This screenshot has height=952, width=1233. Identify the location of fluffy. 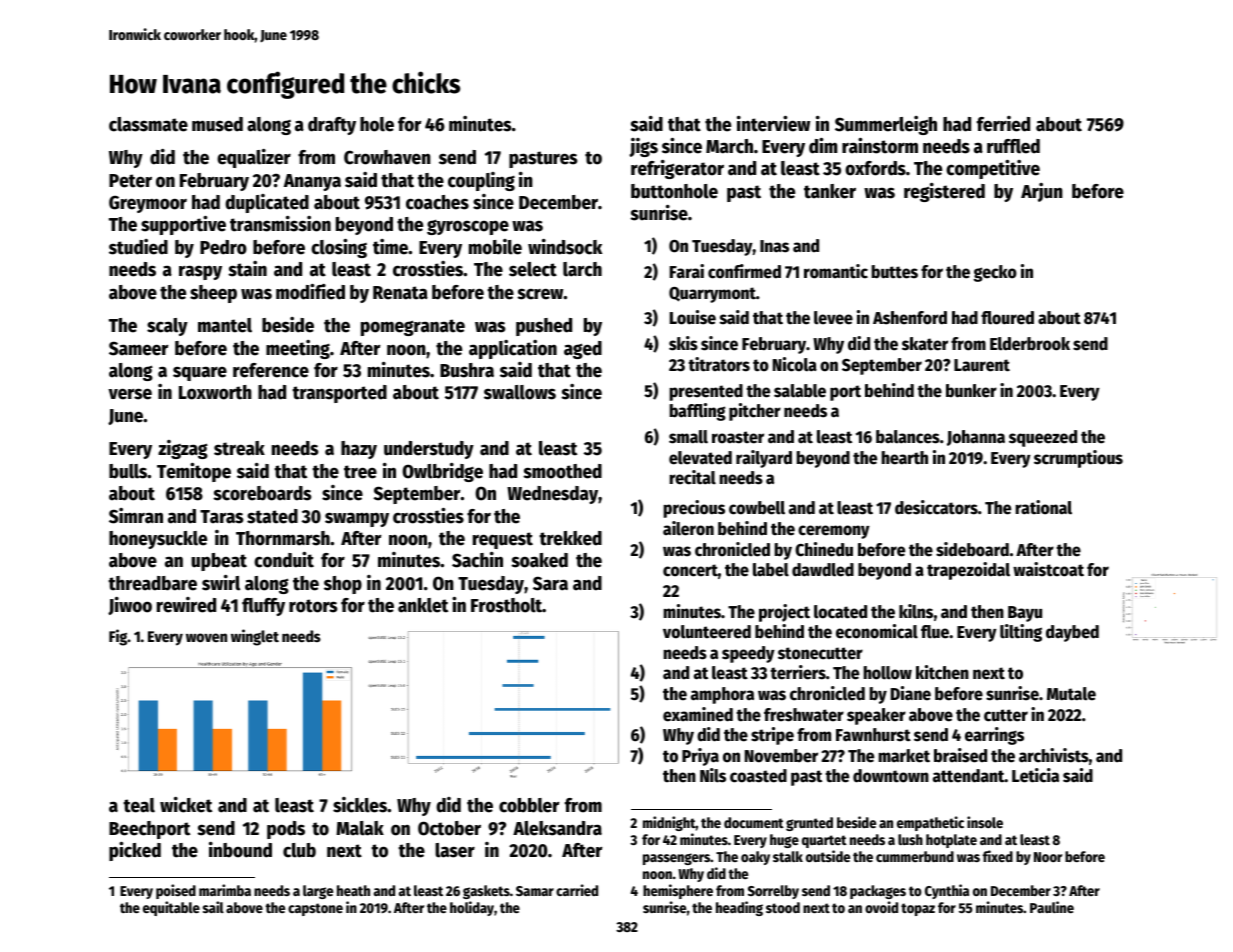
(263, 607).
